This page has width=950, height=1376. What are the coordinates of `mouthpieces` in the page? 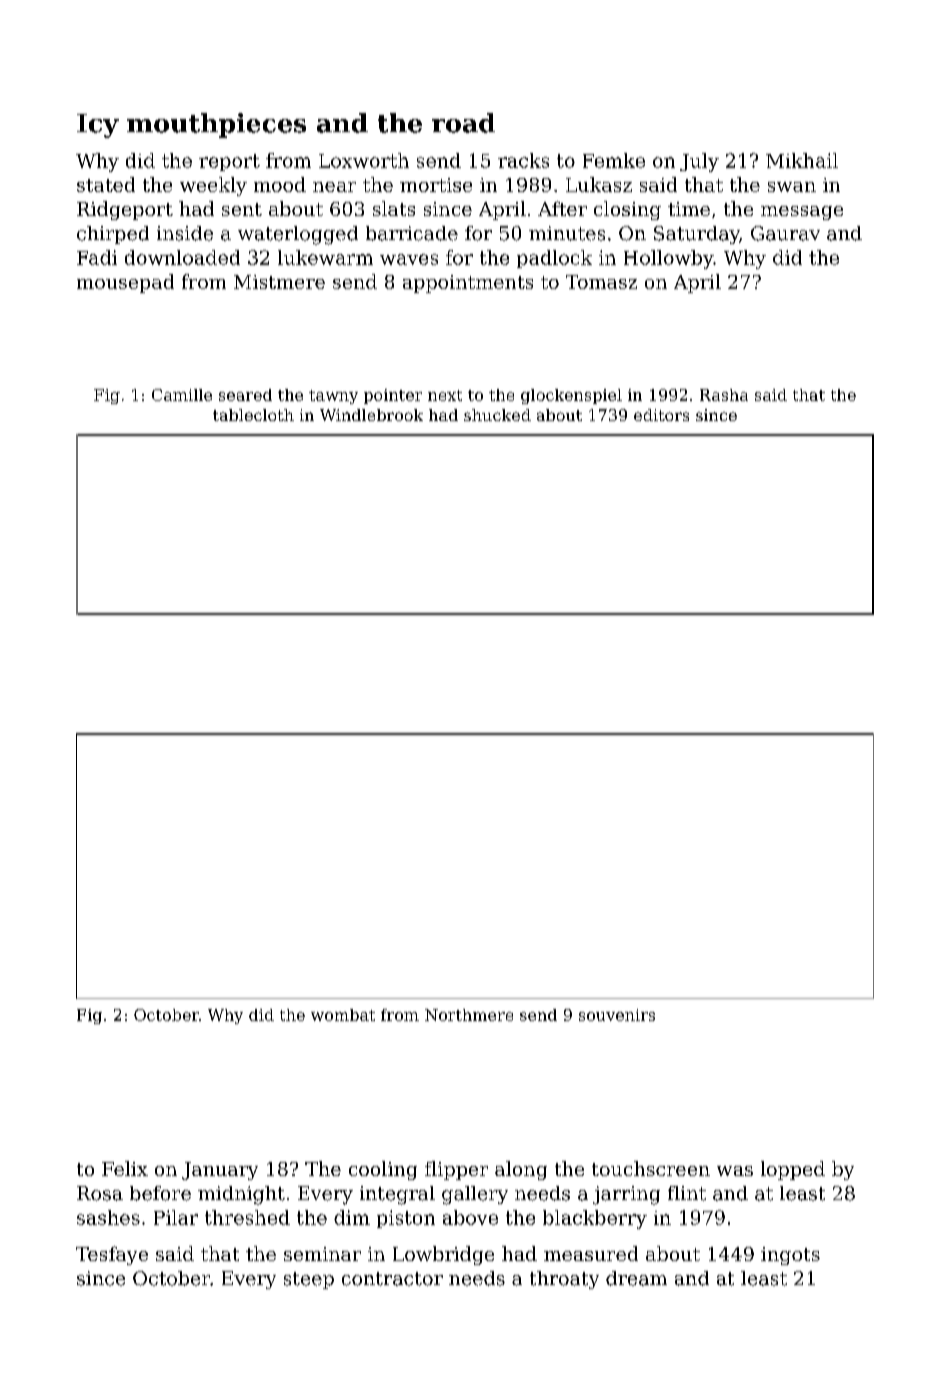 It's located at (216, 125).
